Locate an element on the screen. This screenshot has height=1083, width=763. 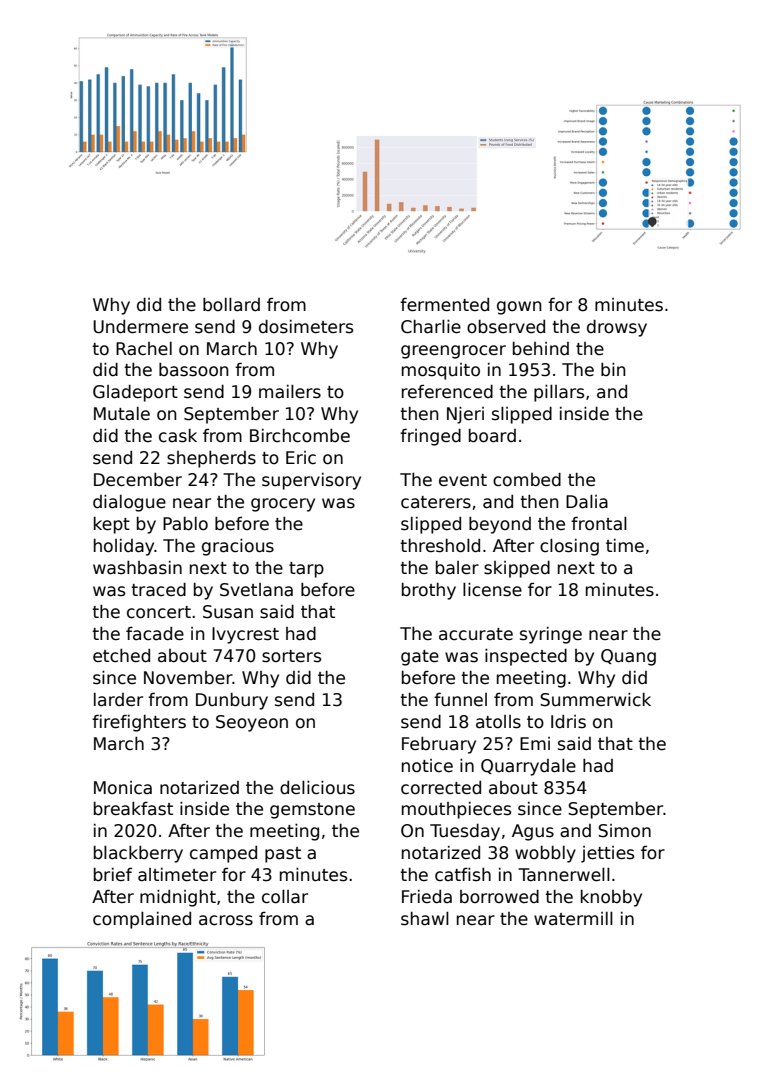
bollard is located at coordinates (231, 305).
